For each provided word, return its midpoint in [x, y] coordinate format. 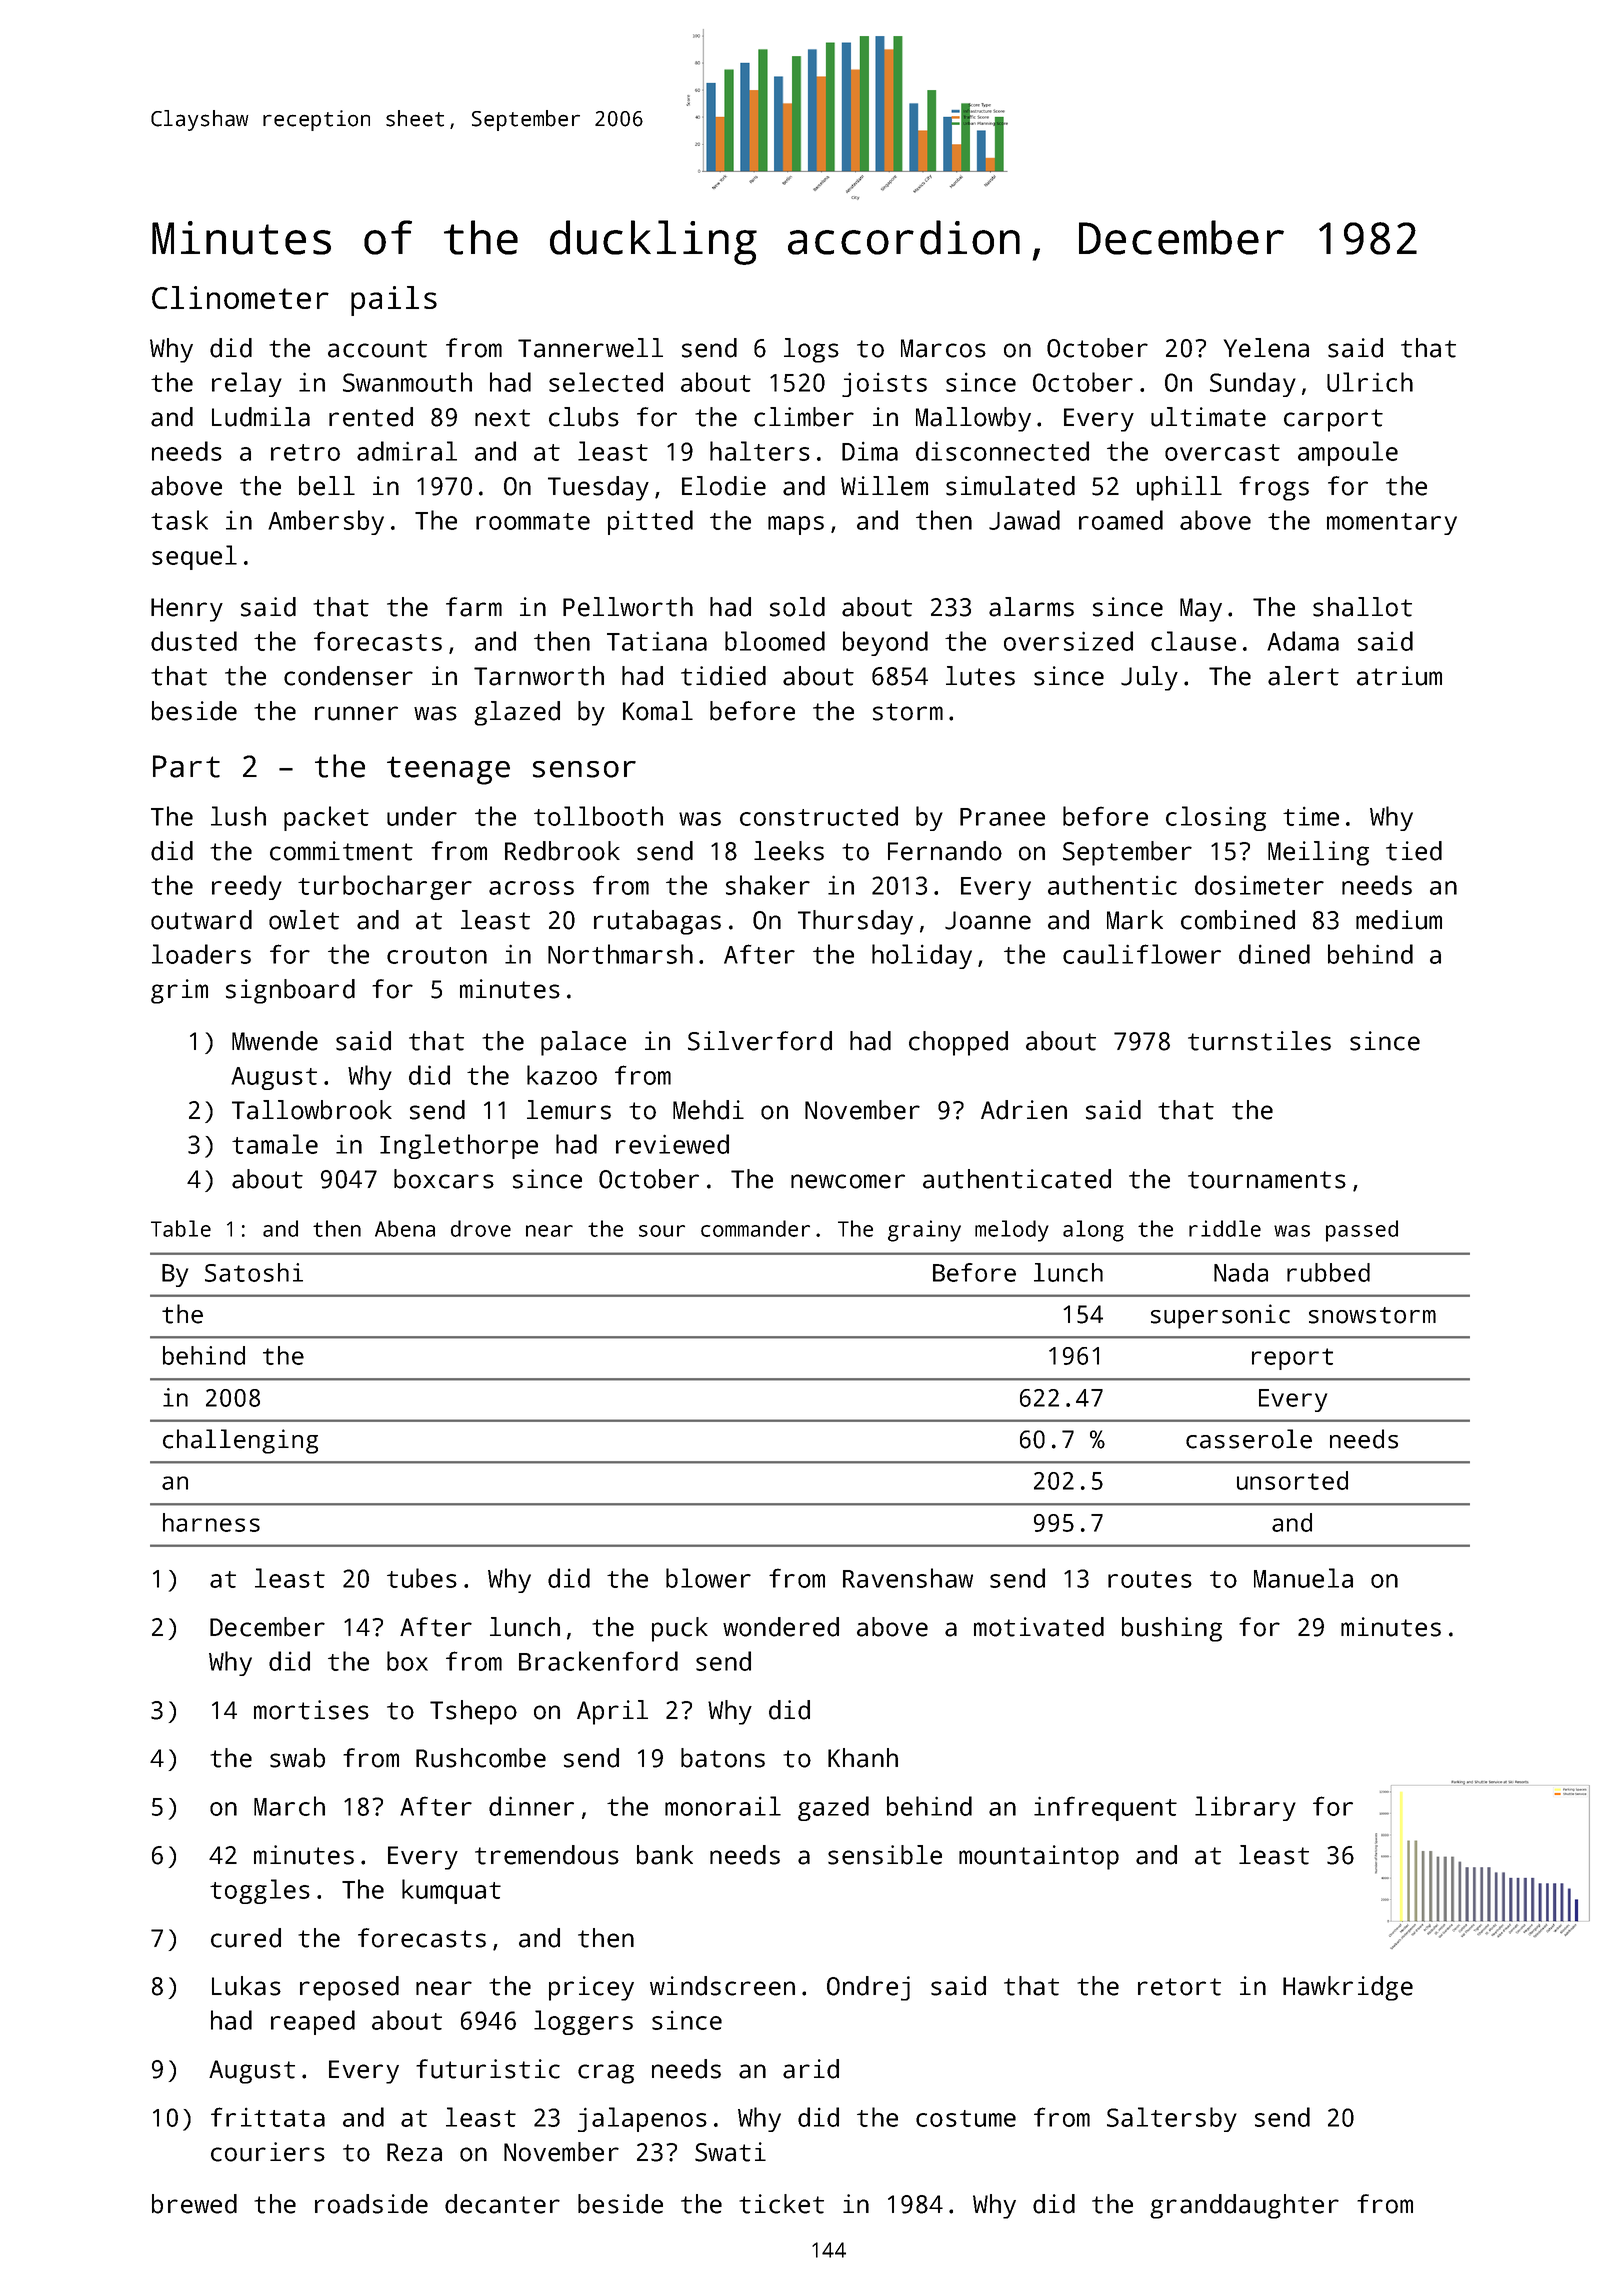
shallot [1362, 607]
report [1292, 1359]
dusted [194, 641]
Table [181, 1228]
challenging [240, 1441]
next [502, 418]
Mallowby [973, 419]
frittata [268, 2117]
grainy [924, 1231]
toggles [260, 1891]
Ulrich [1370, 382]
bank [665, 1855]
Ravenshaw [908, 1578]
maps [796, 525]
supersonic [1220, 1316]
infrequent [1105, 1808]
